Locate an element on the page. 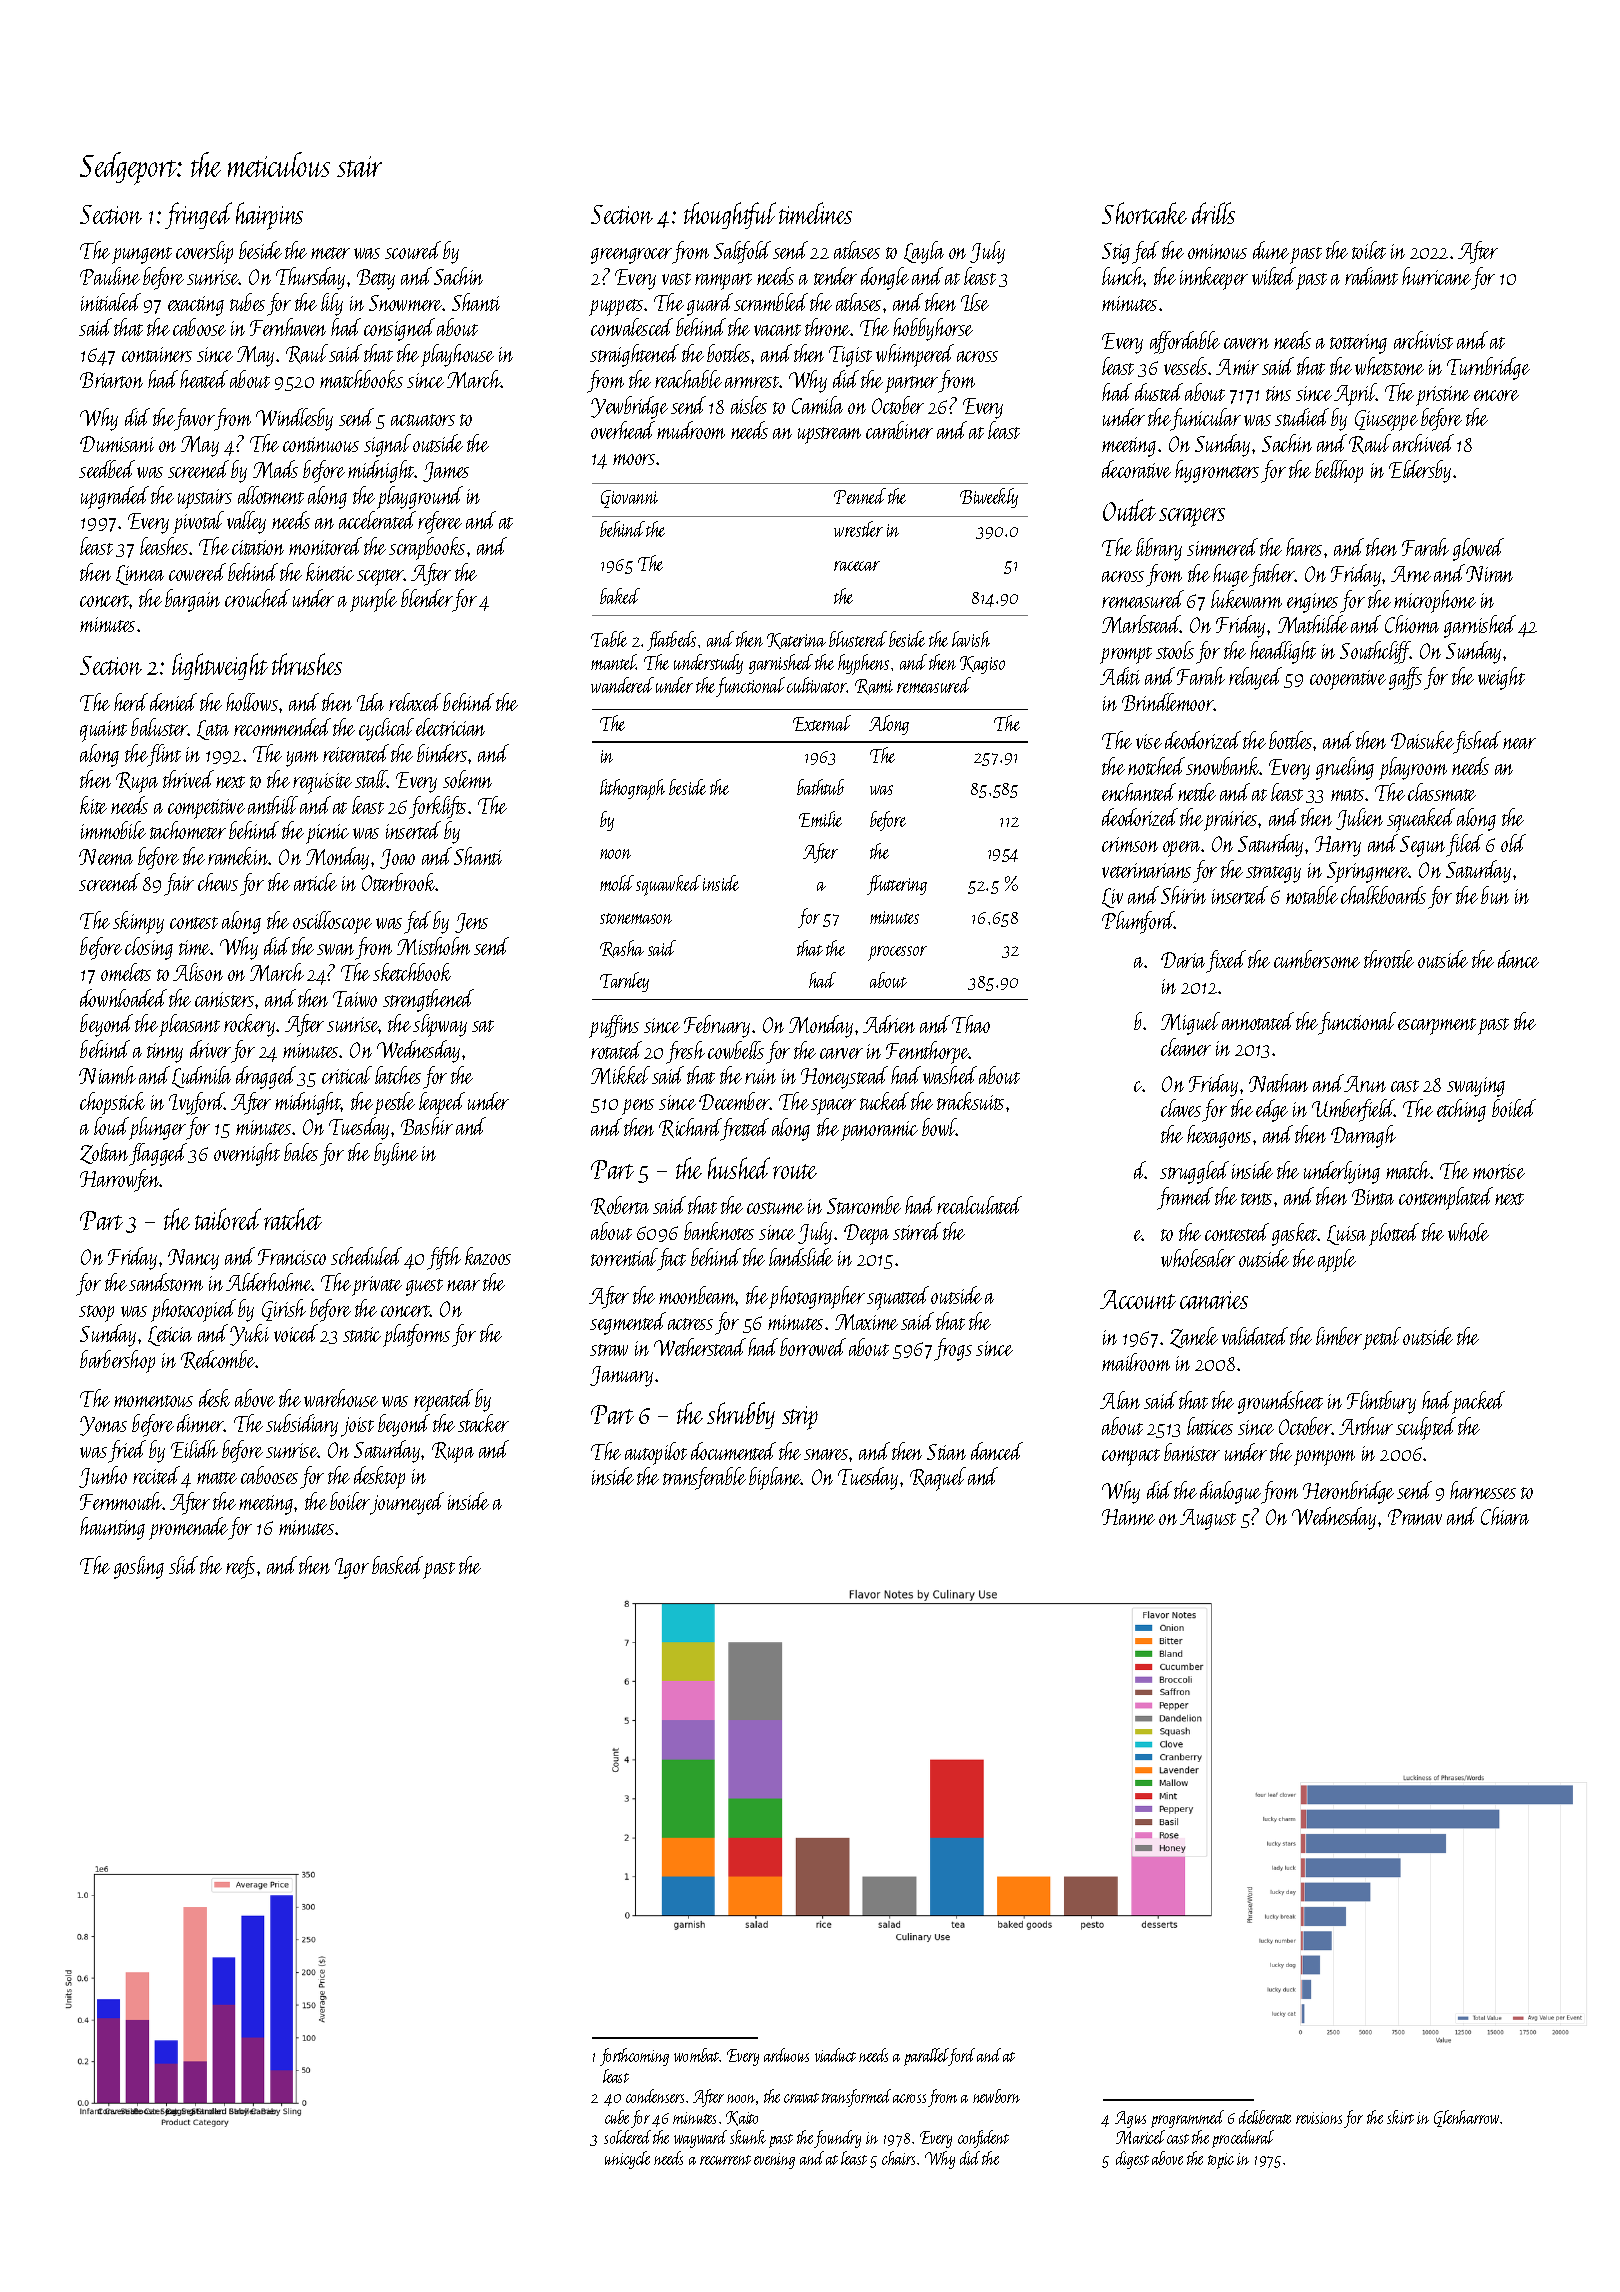 The image size is (1620, 2292). thoughtful is located at coordinates (730, 215).
